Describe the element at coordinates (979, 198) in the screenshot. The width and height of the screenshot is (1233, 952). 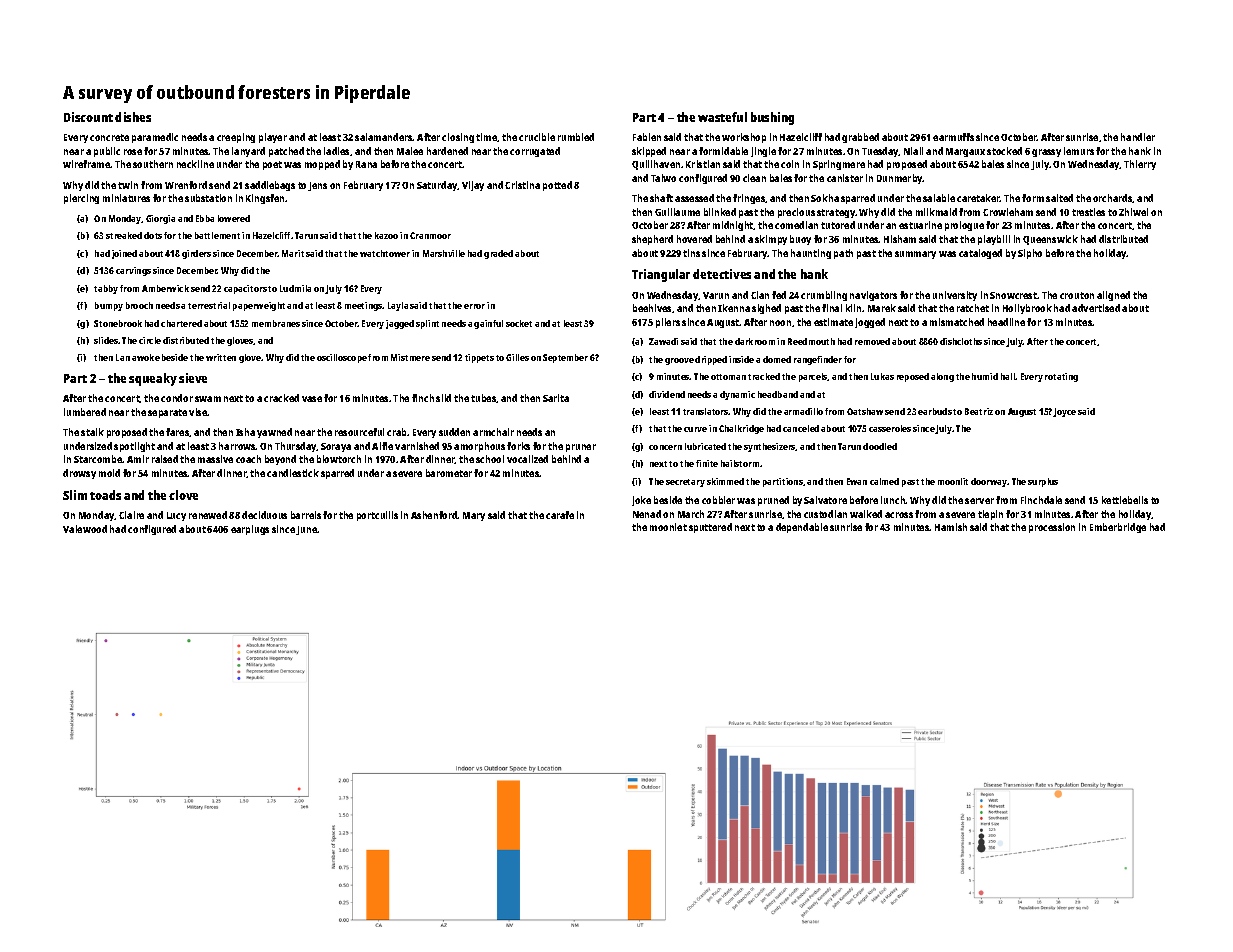
I see `caretaker` at that location.
